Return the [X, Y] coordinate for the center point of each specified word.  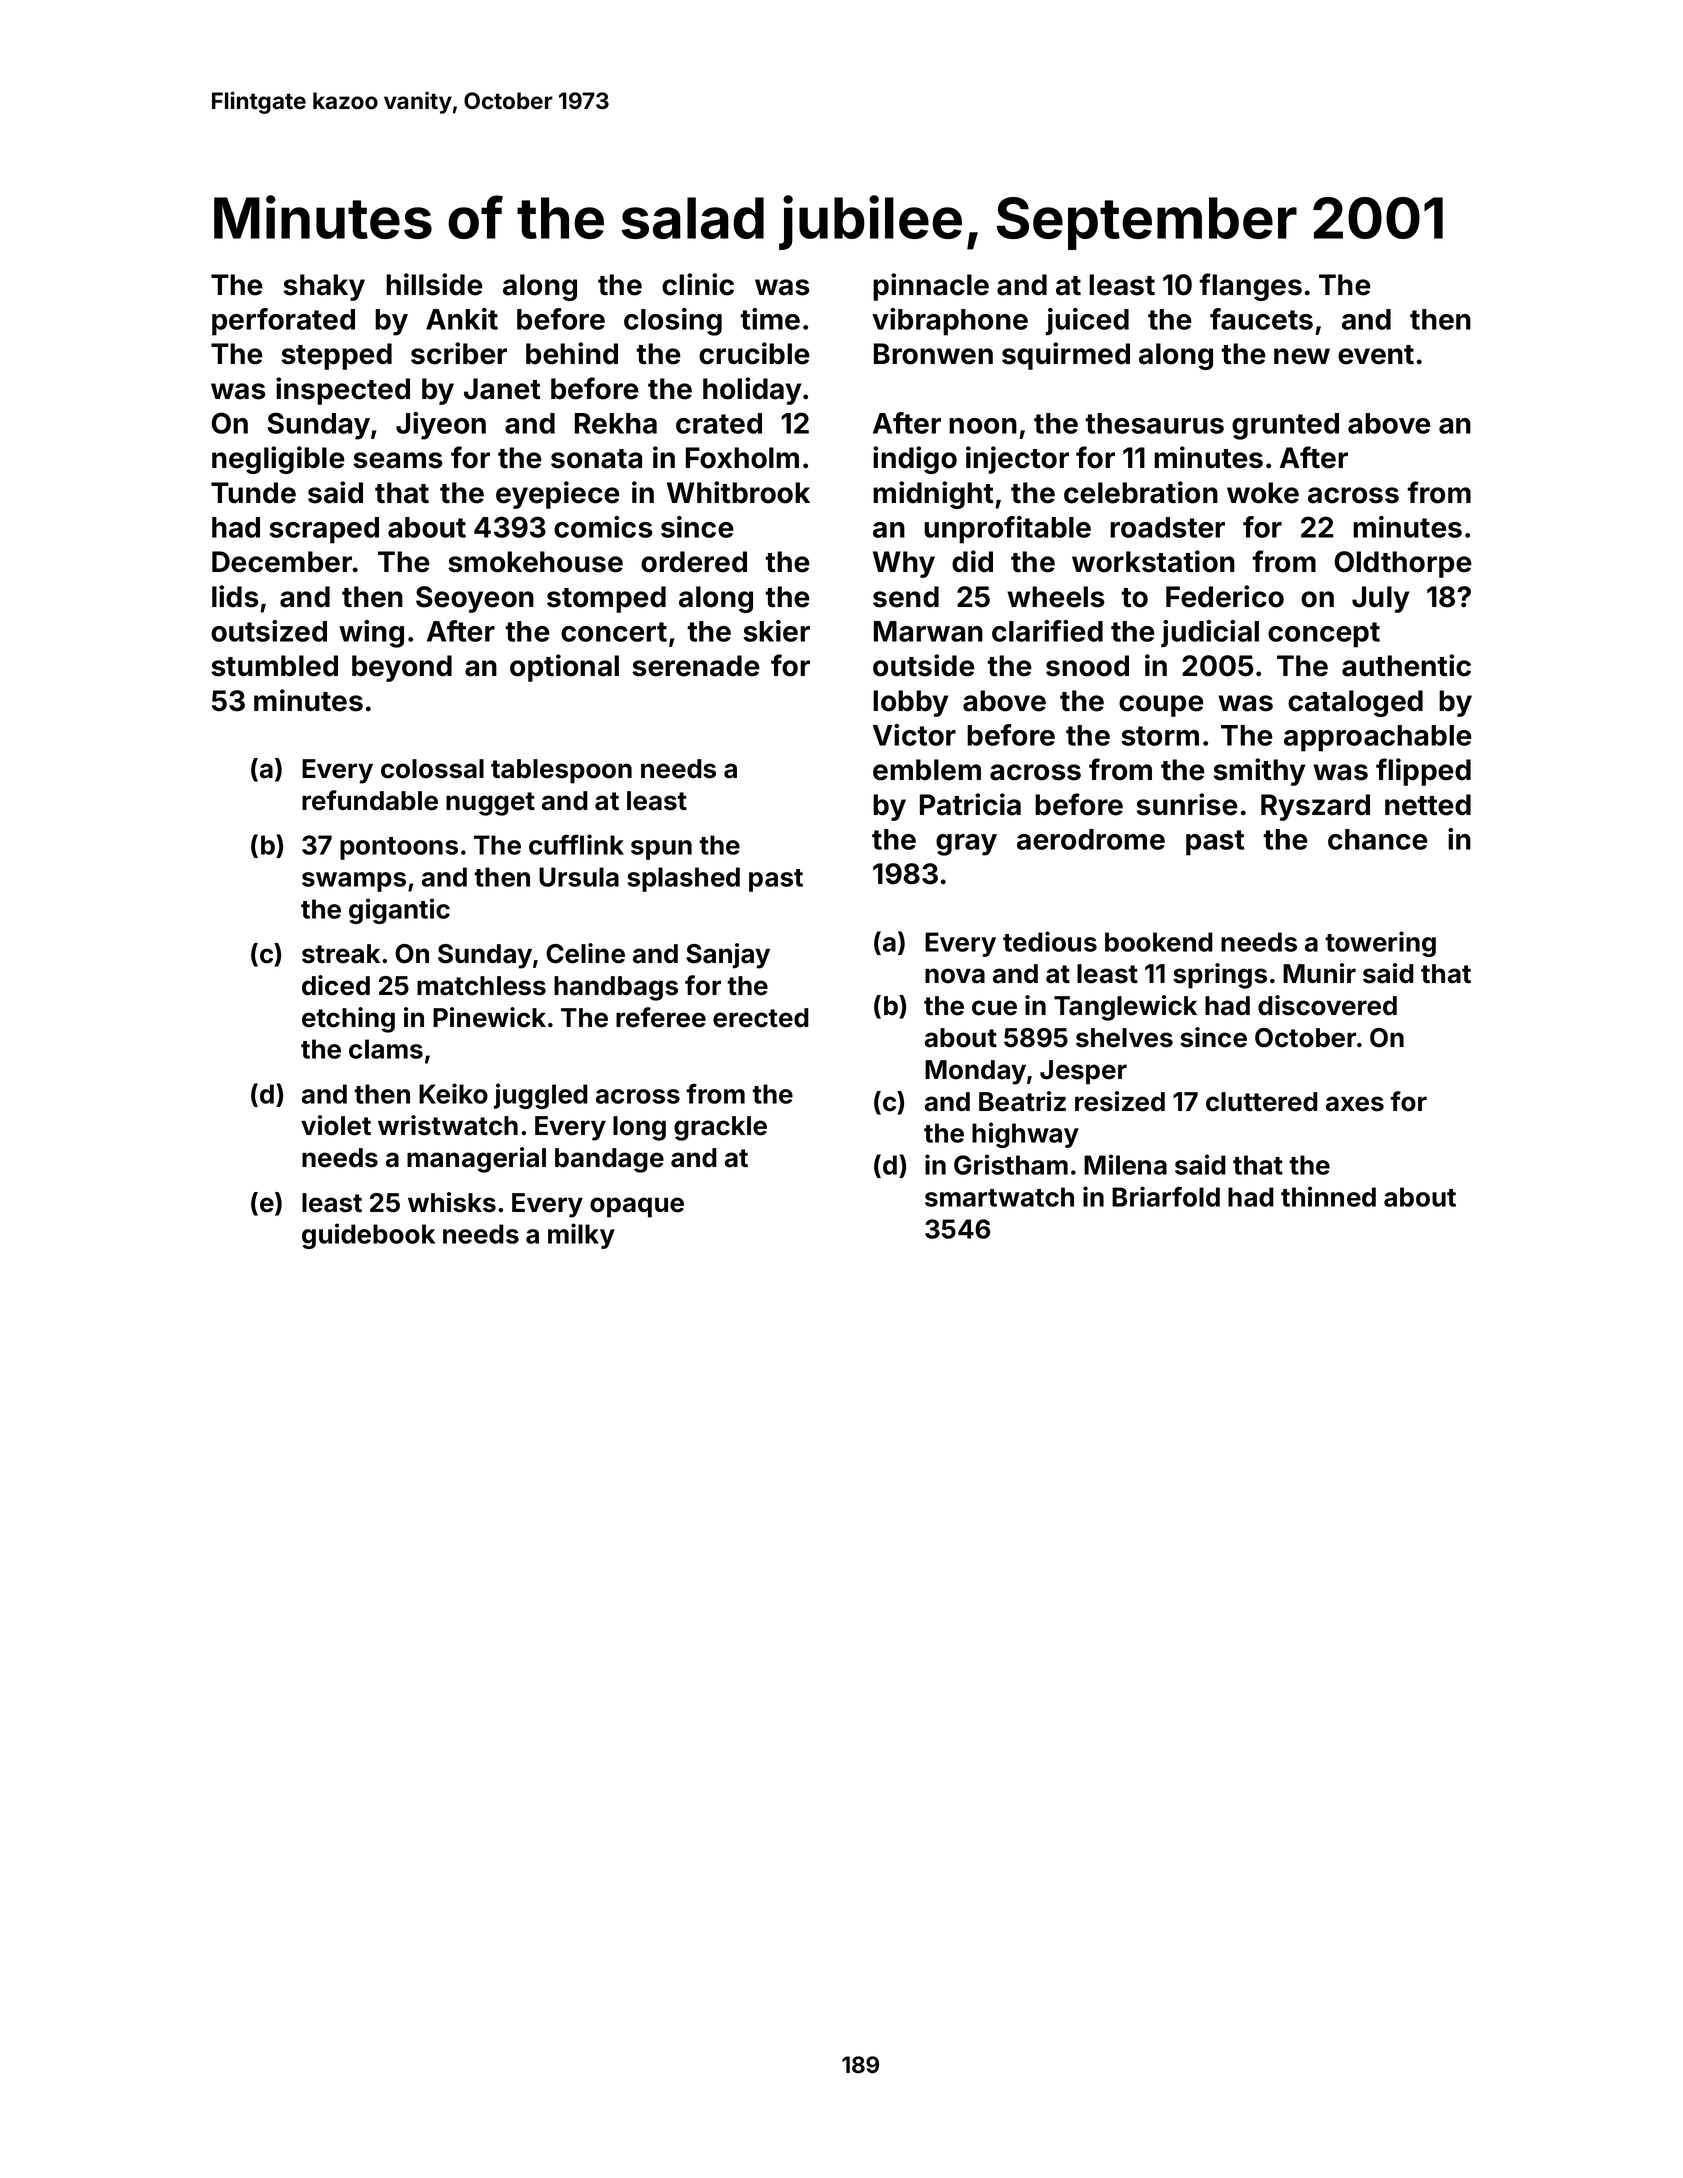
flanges [1250, 287]
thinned [1328, 1196]
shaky [324, 287]
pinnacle [931, 287]
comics [603, 527]
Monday [975, 1072]
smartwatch [999, 1197]
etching [348, 1020]
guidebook [368, 1236]
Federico [1225, 596]
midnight [933, 495]
